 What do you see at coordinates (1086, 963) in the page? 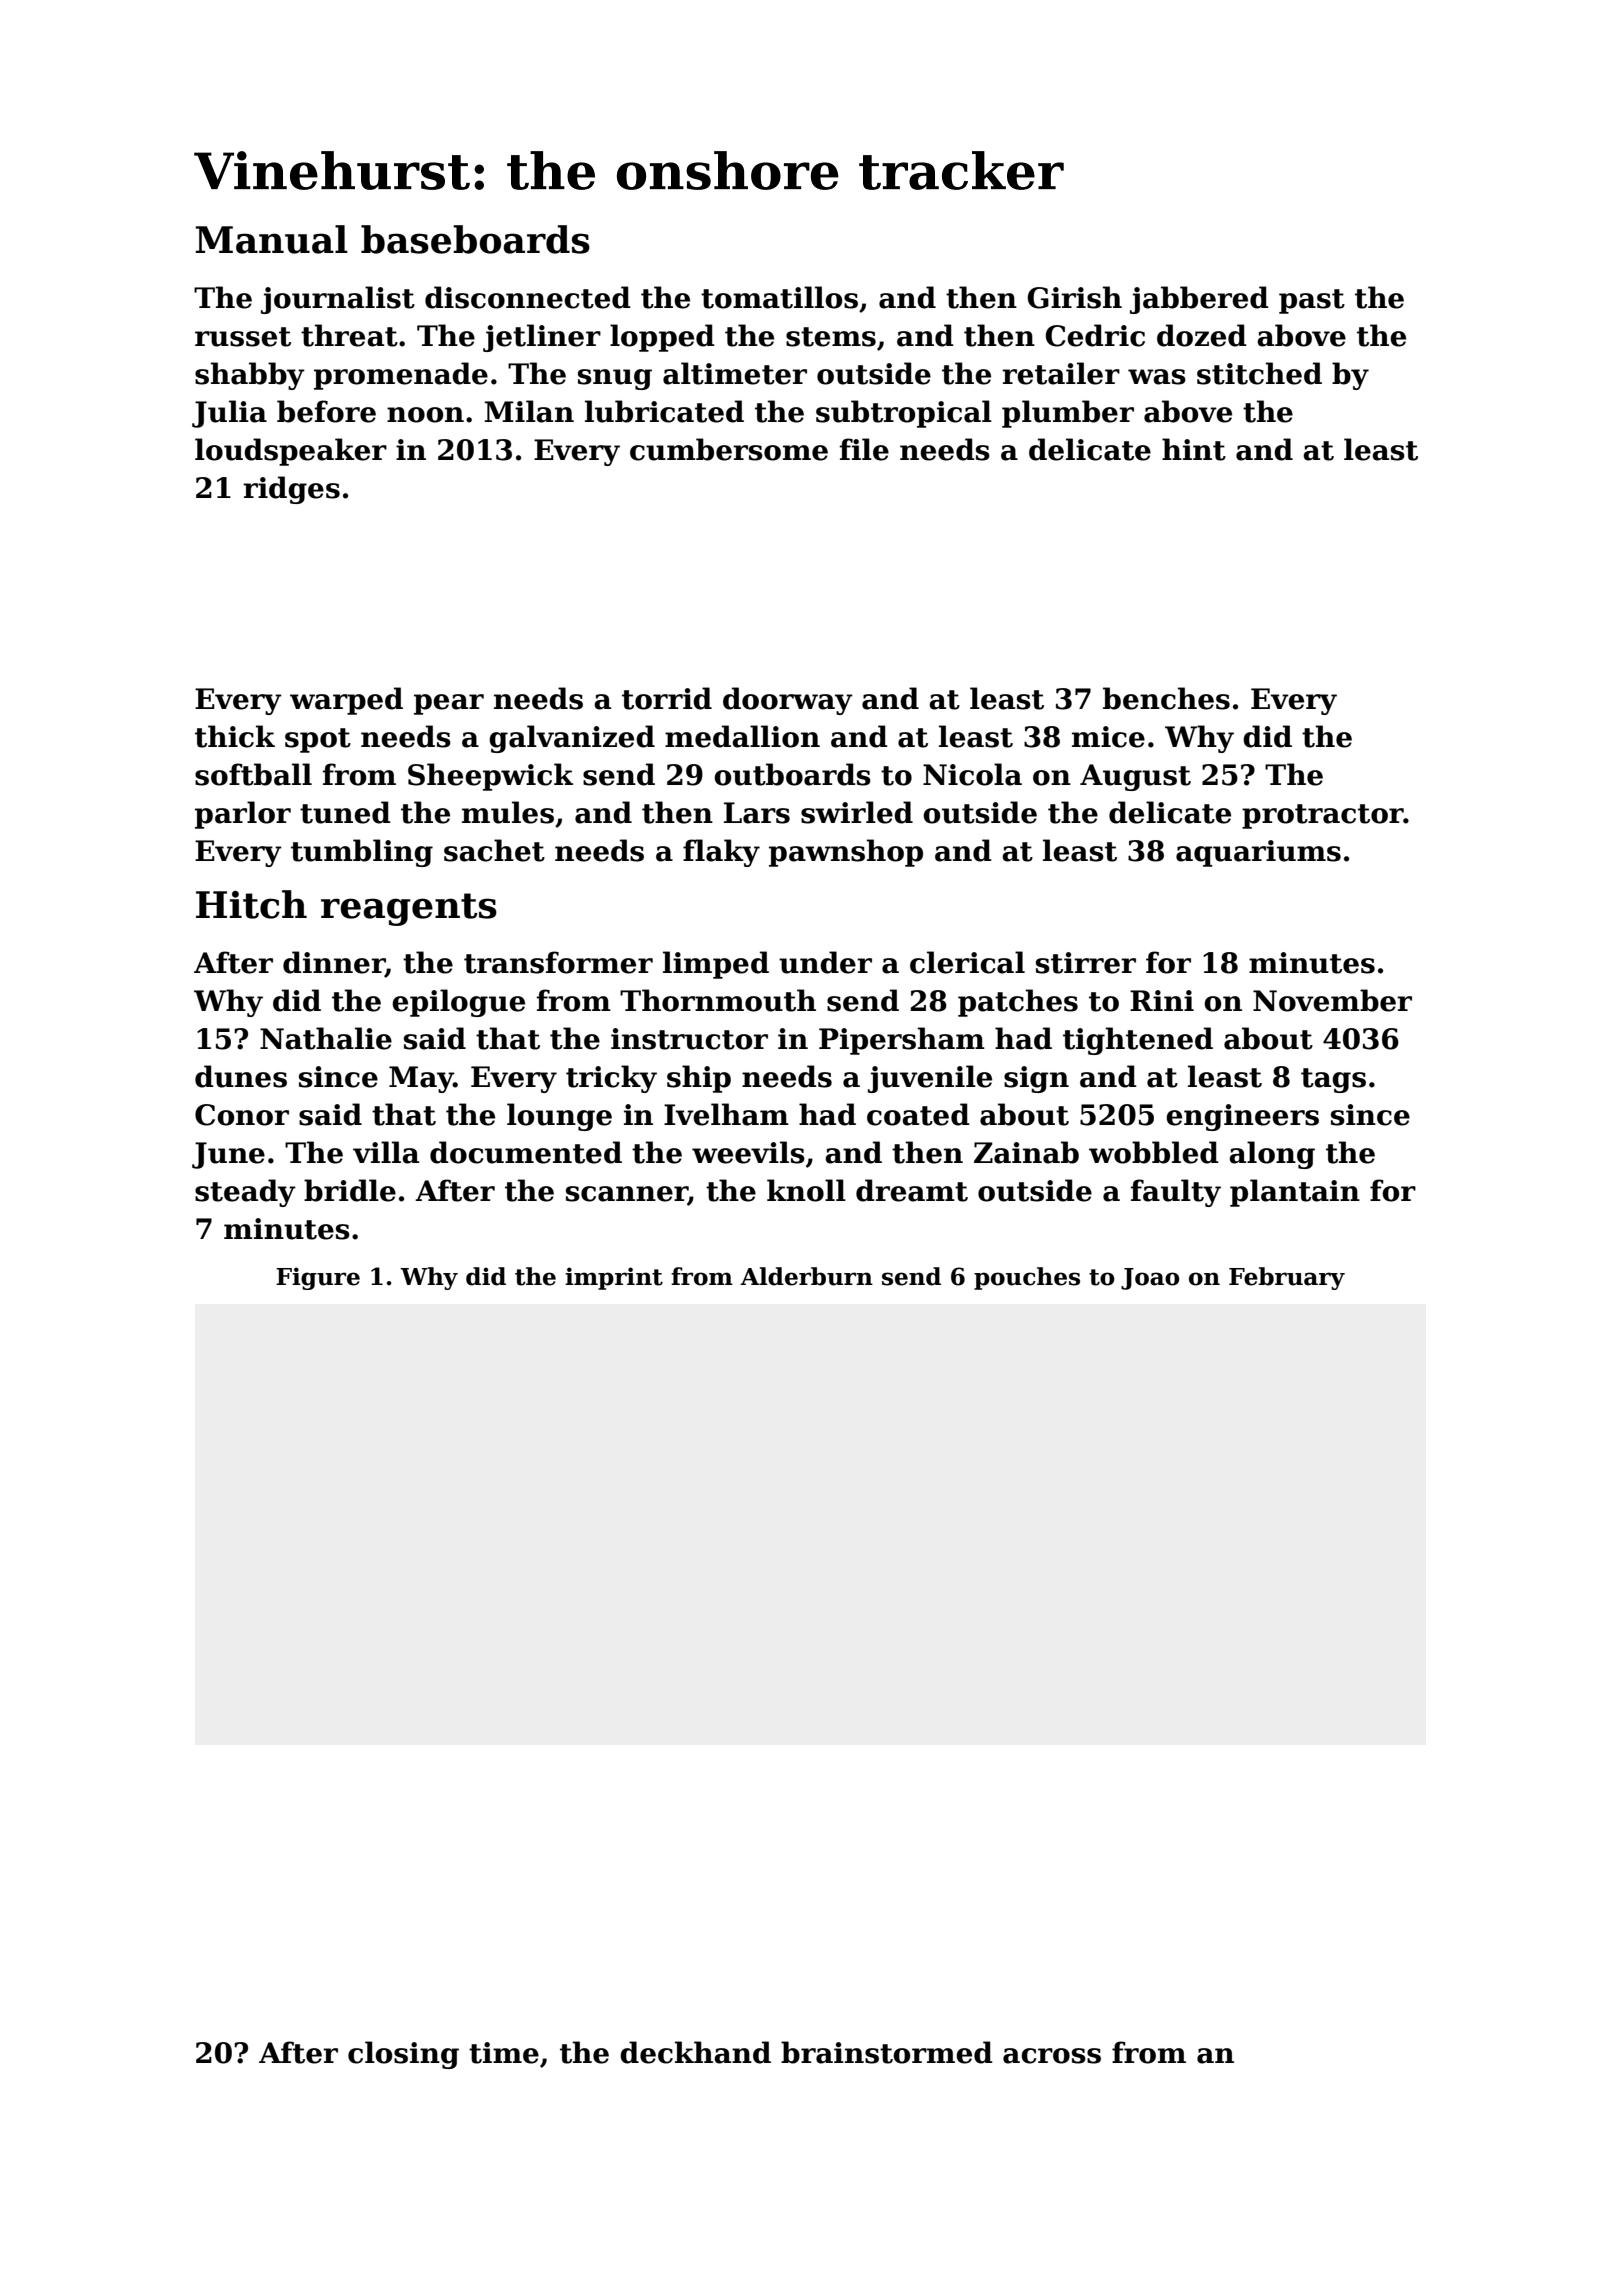
I see `stirrer` at bounding box center [1086, 963].
